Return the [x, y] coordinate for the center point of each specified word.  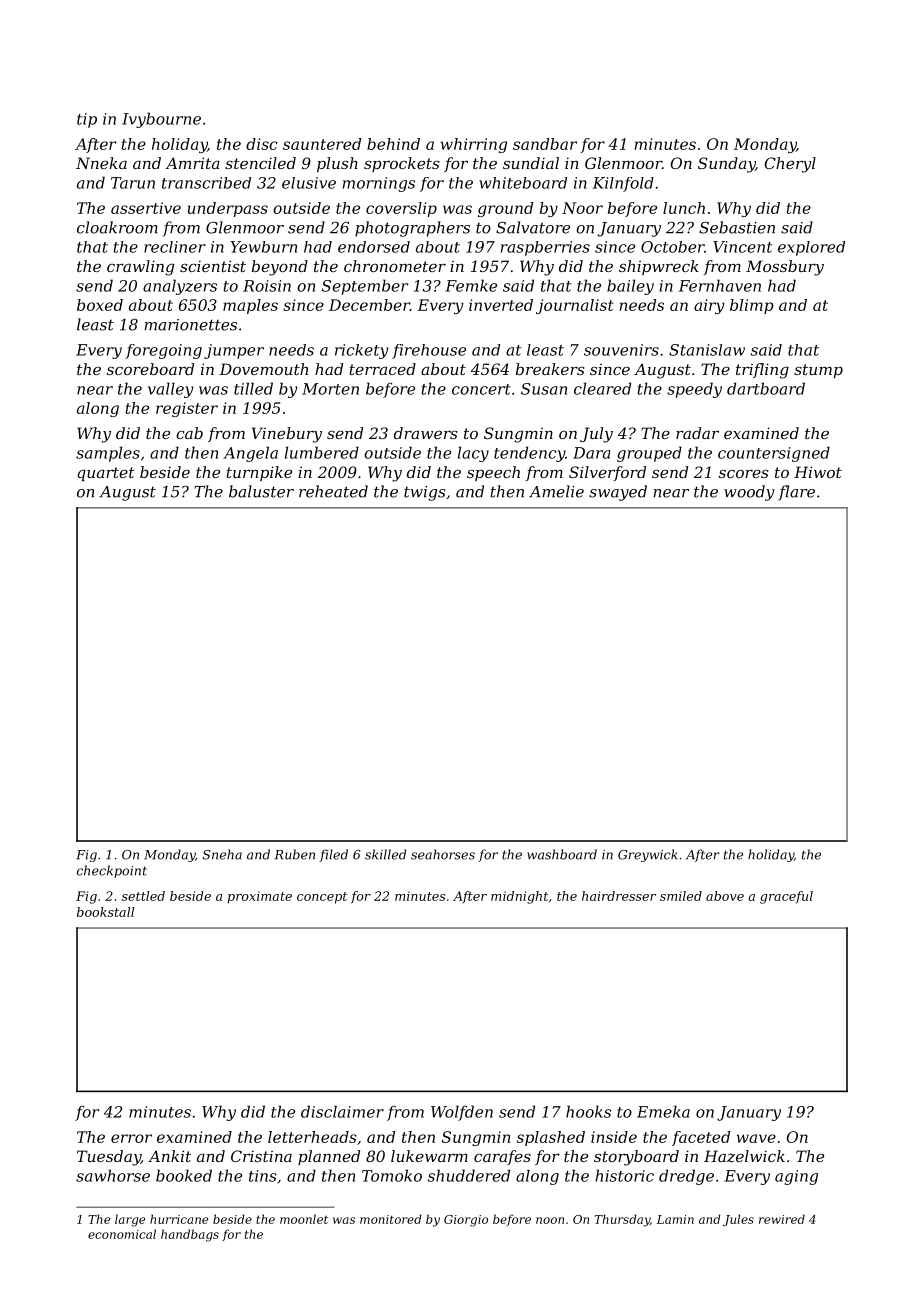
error [131, 1138]
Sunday [726, 165]
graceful [786, 897]
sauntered [322, 144]
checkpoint [112, 871]
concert [481, 389]
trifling [762, 371]
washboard [562, 854]
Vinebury [287, 435]
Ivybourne [161, 120]
